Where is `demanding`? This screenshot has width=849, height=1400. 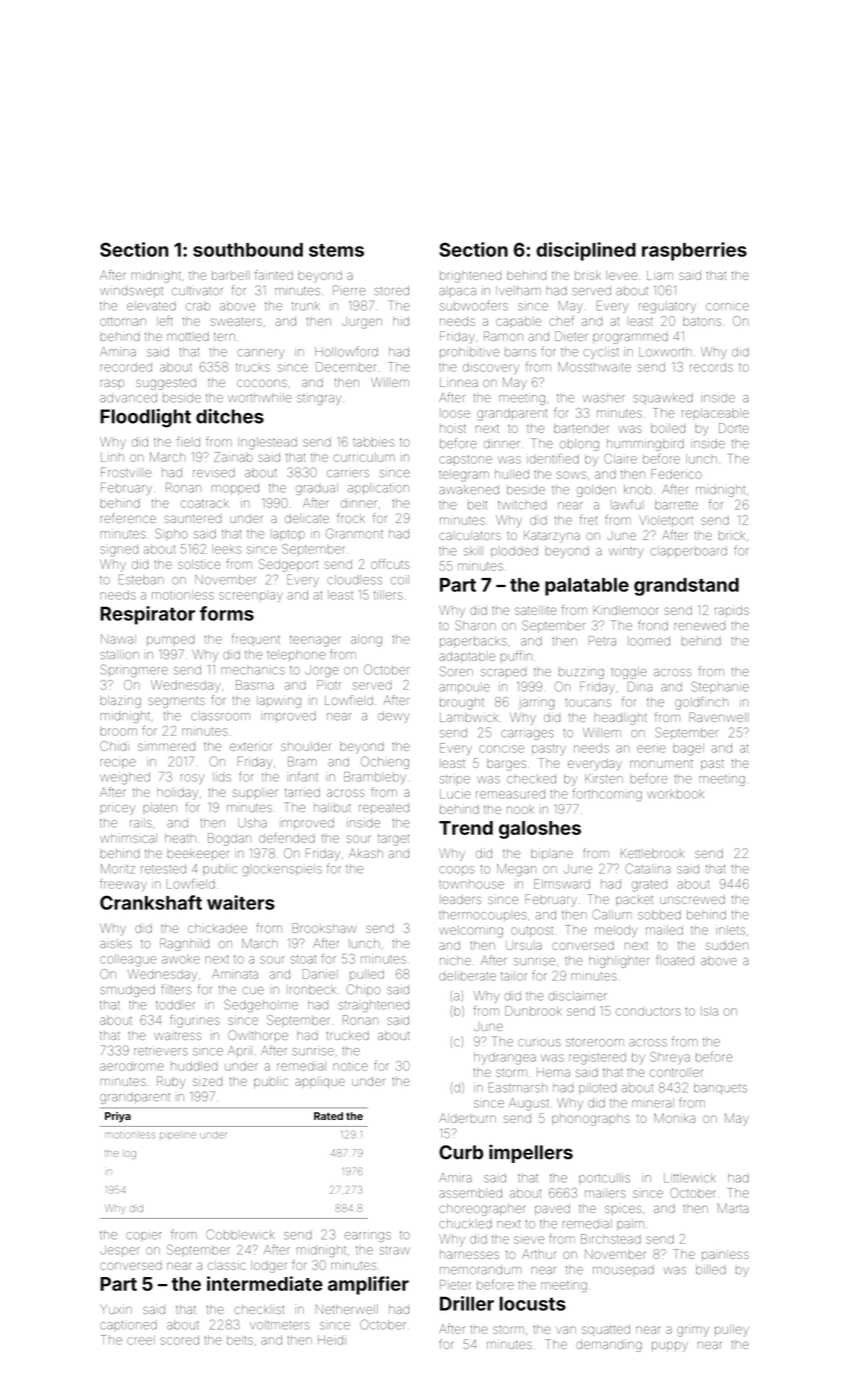 demanding is located at coordinates (609, 1346).
